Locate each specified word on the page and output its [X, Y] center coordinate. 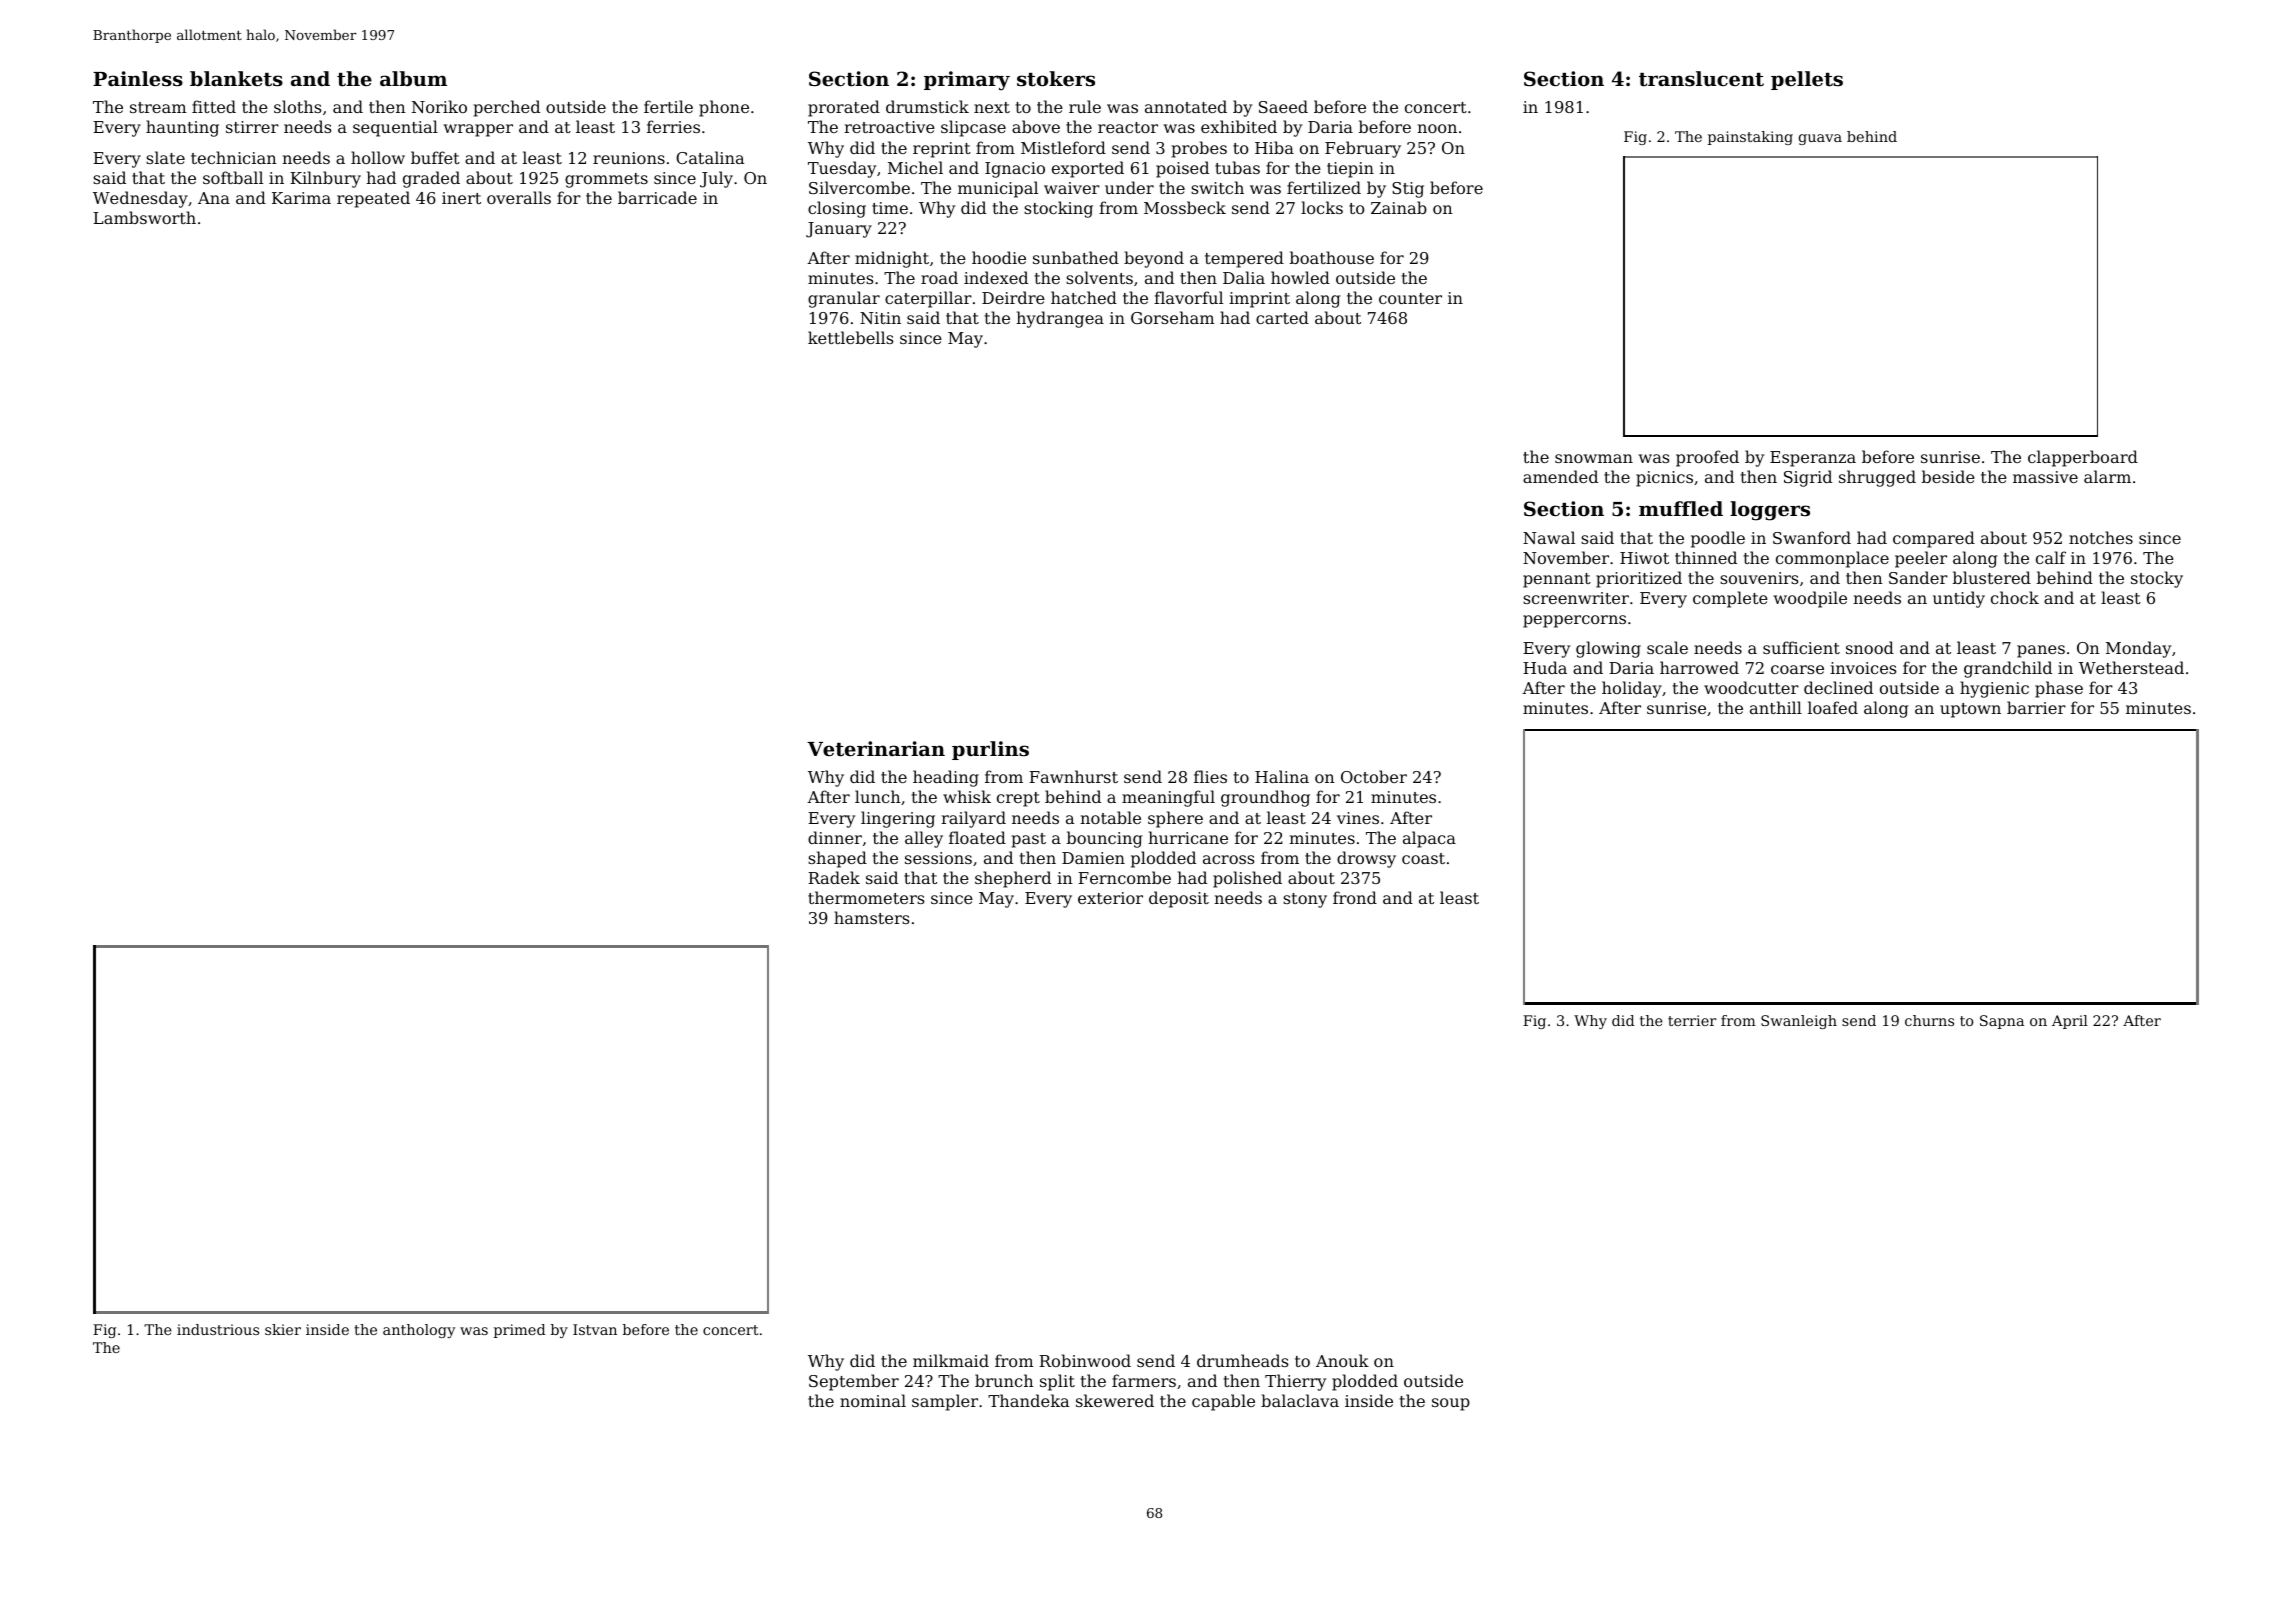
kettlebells [850, 337]
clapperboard [2083, 458]
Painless [138, 79]
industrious [218, 1329]
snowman [1594, 458]
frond [1355, 897]
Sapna [2002, 1022]
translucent [1701, 79]
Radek [834, 877]
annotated [1186, 106]
